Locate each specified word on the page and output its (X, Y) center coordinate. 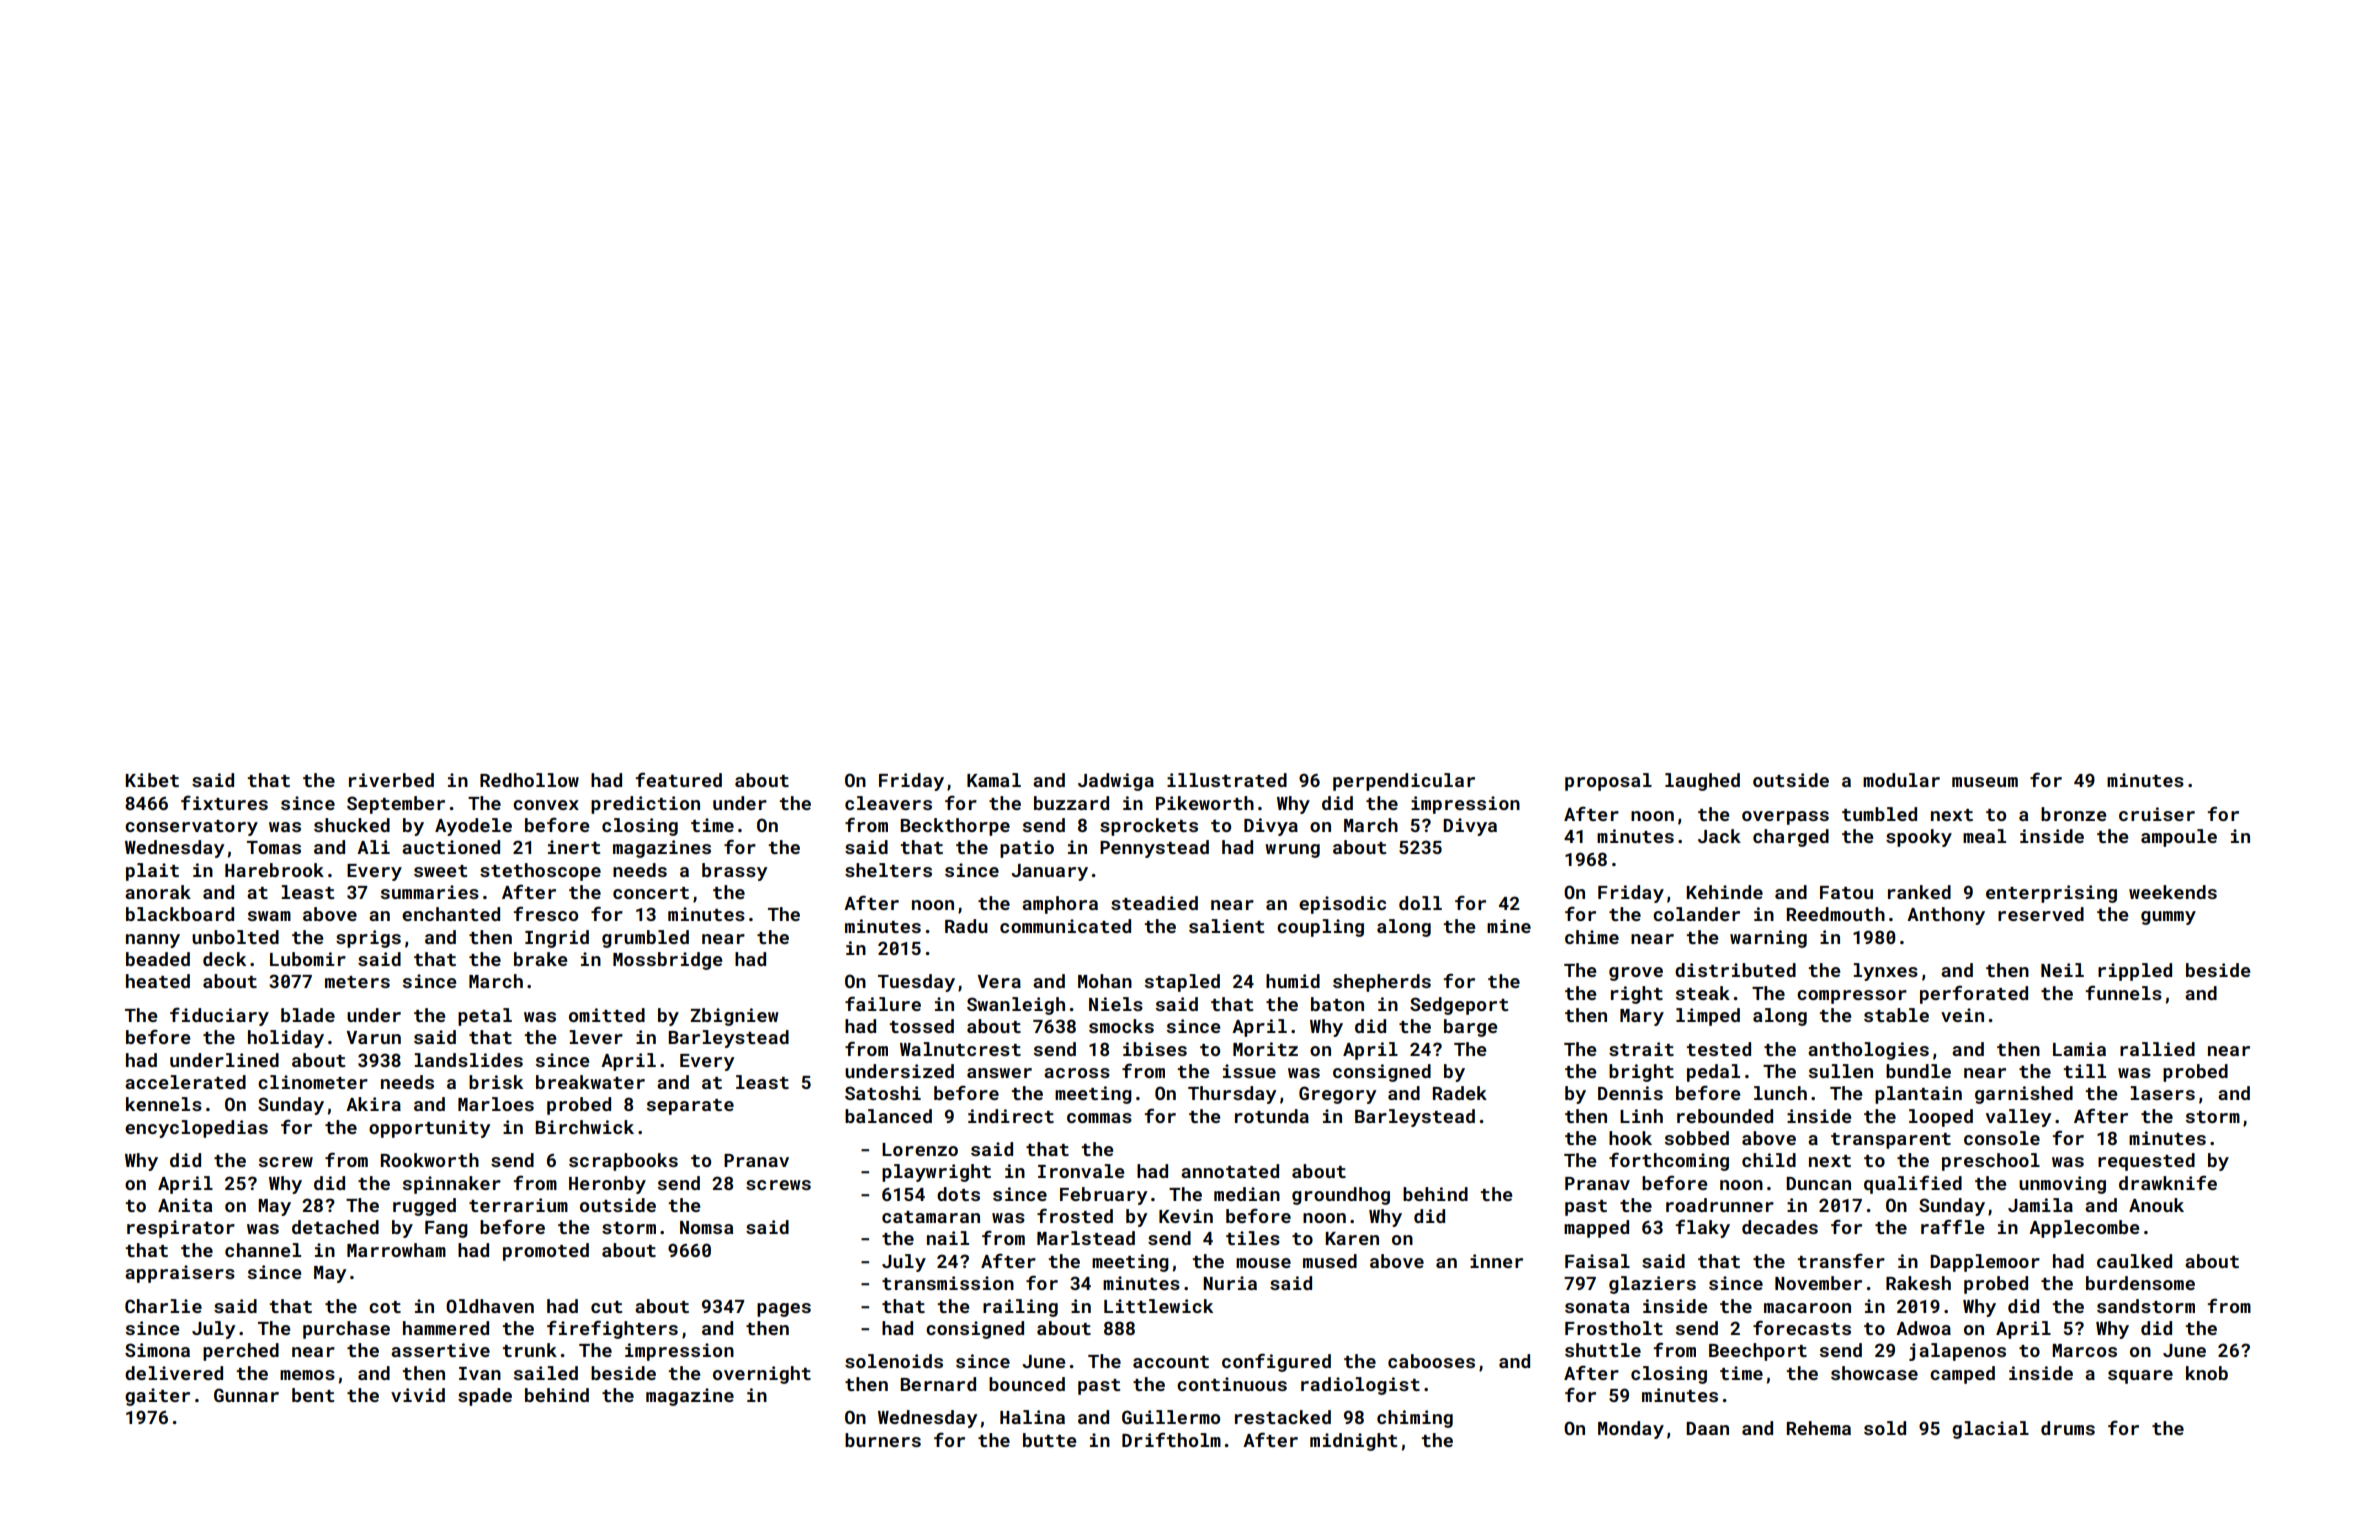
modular (1901, 780)
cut (606, 1307)
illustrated (1227, 780)
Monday (1631, 1430)
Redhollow (529, 780)
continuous (1232, 1384)
